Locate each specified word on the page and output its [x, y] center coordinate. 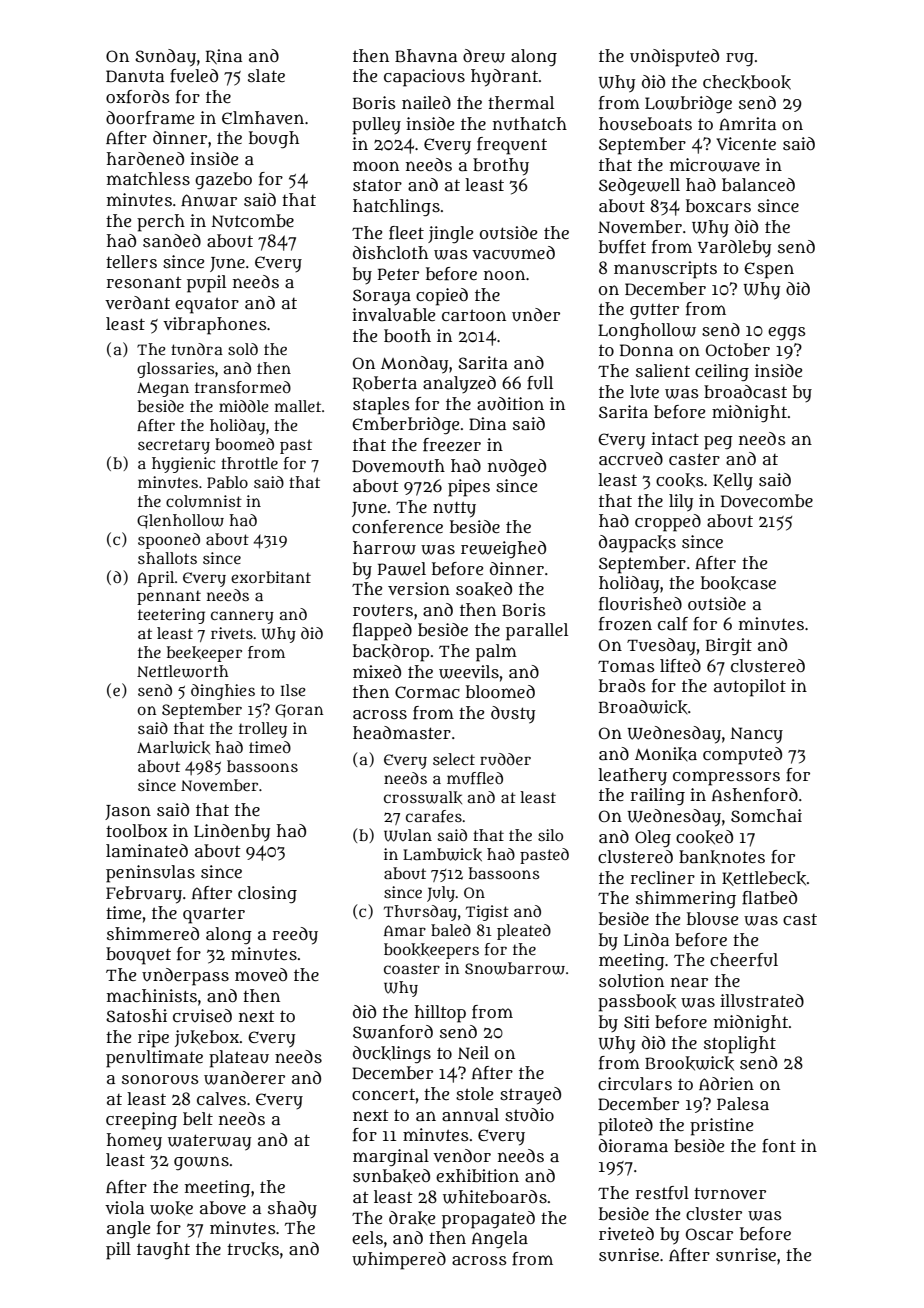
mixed [377, 671]
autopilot [750, 688]
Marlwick [173, 747]
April [156, 579]
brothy [501, 167]
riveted [626, 1233]
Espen [769, 270]
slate [266, 75]
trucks [253, 1249]
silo [550, 835]
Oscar [709, 1234]
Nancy [756, 735]
